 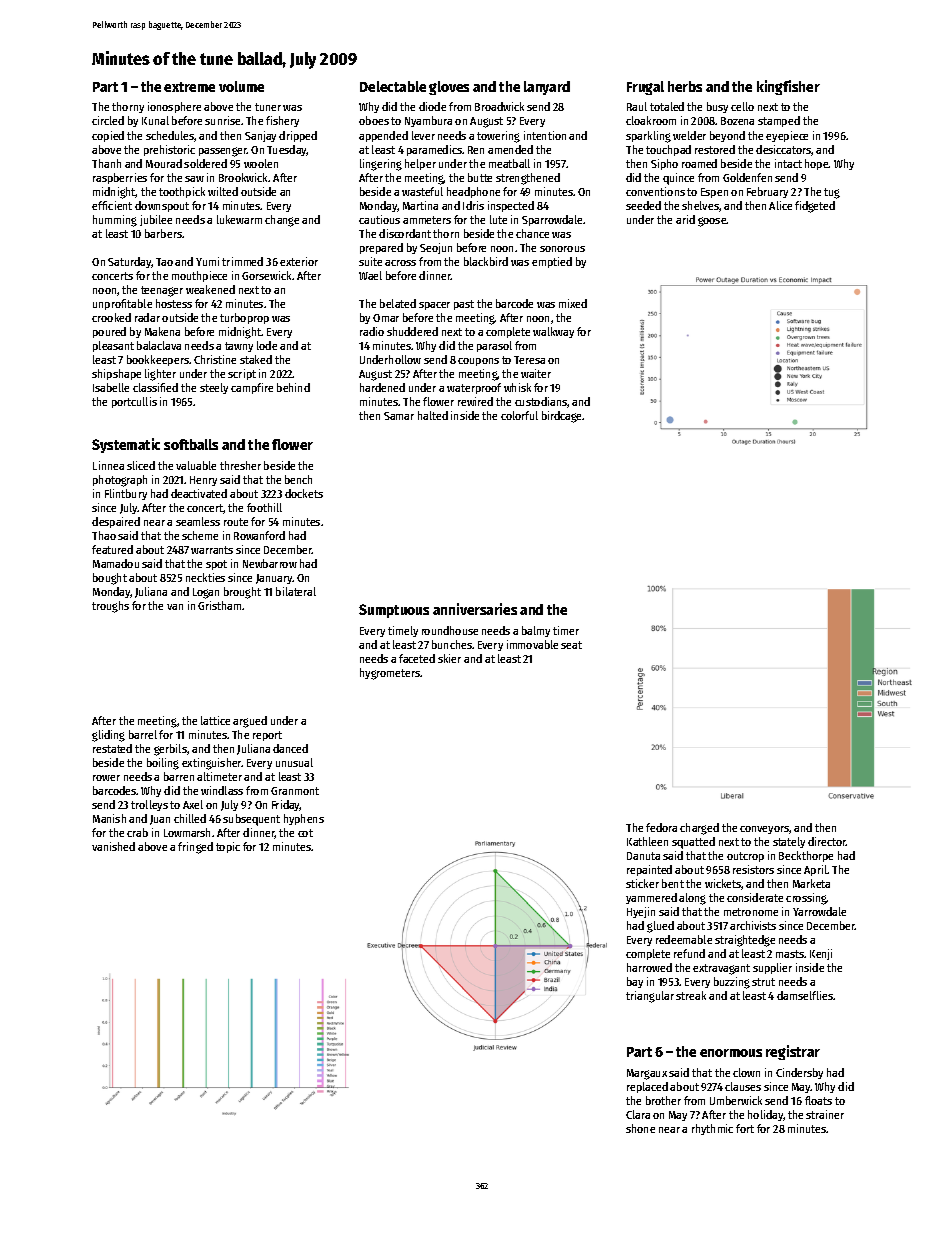 What do you see at coordinates (562, 417) in the image?
I see `birdcage` at bounding box center [562, 417].
